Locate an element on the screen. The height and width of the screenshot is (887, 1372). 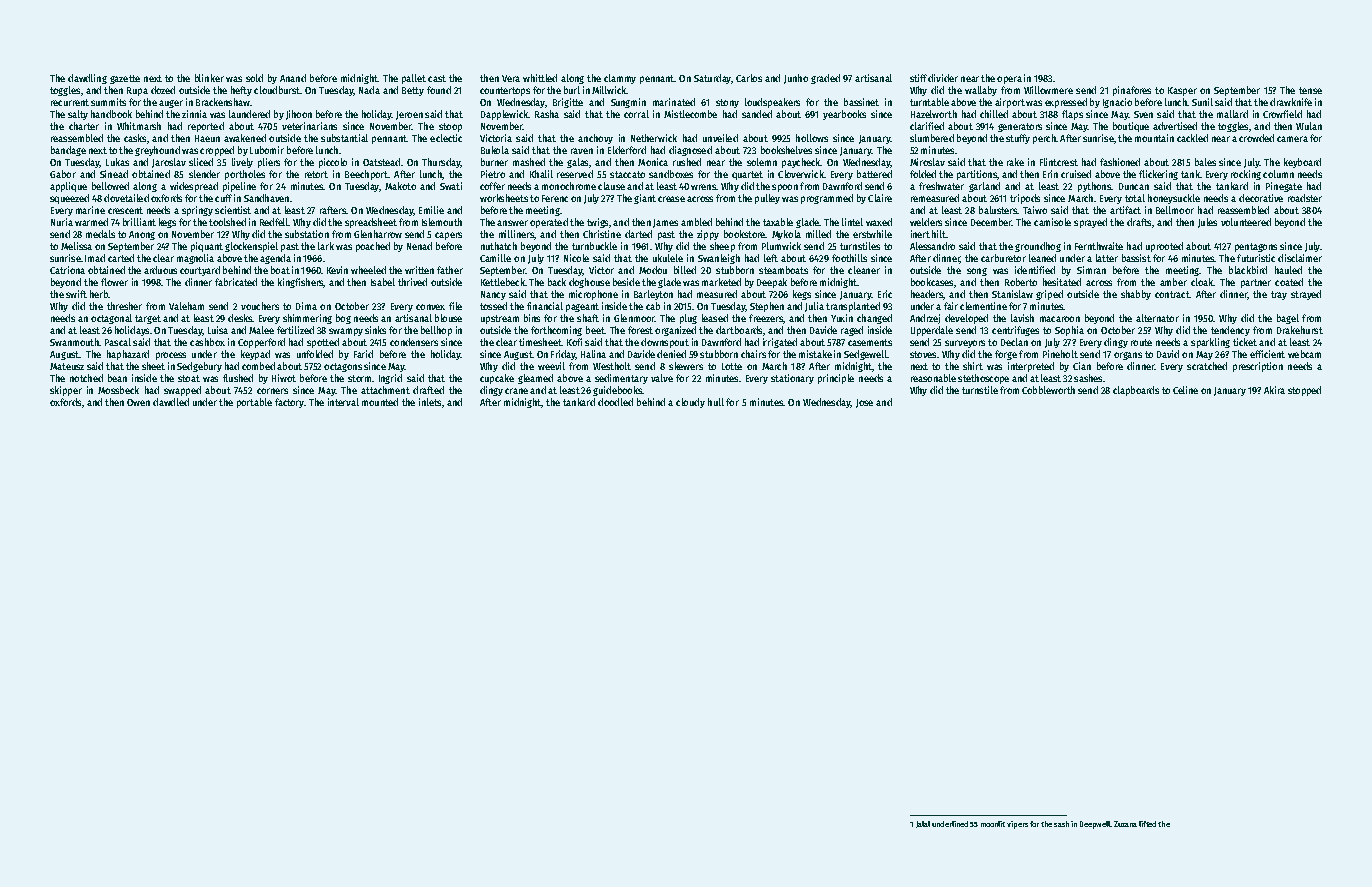
Saturday is located at coordinates (712, 79).
